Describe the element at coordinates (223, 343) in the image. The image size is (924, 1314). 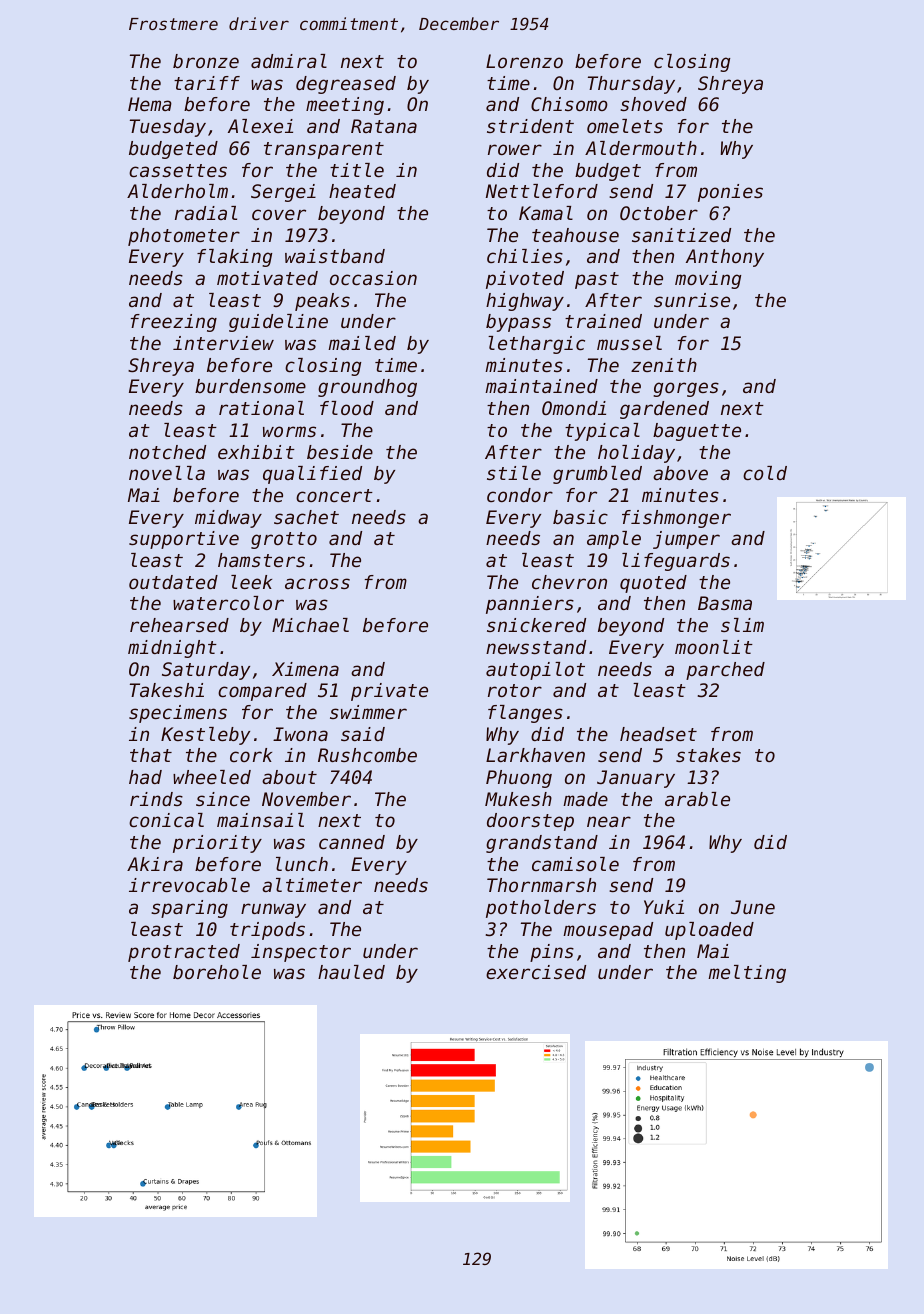
I see `interview` at that location.
